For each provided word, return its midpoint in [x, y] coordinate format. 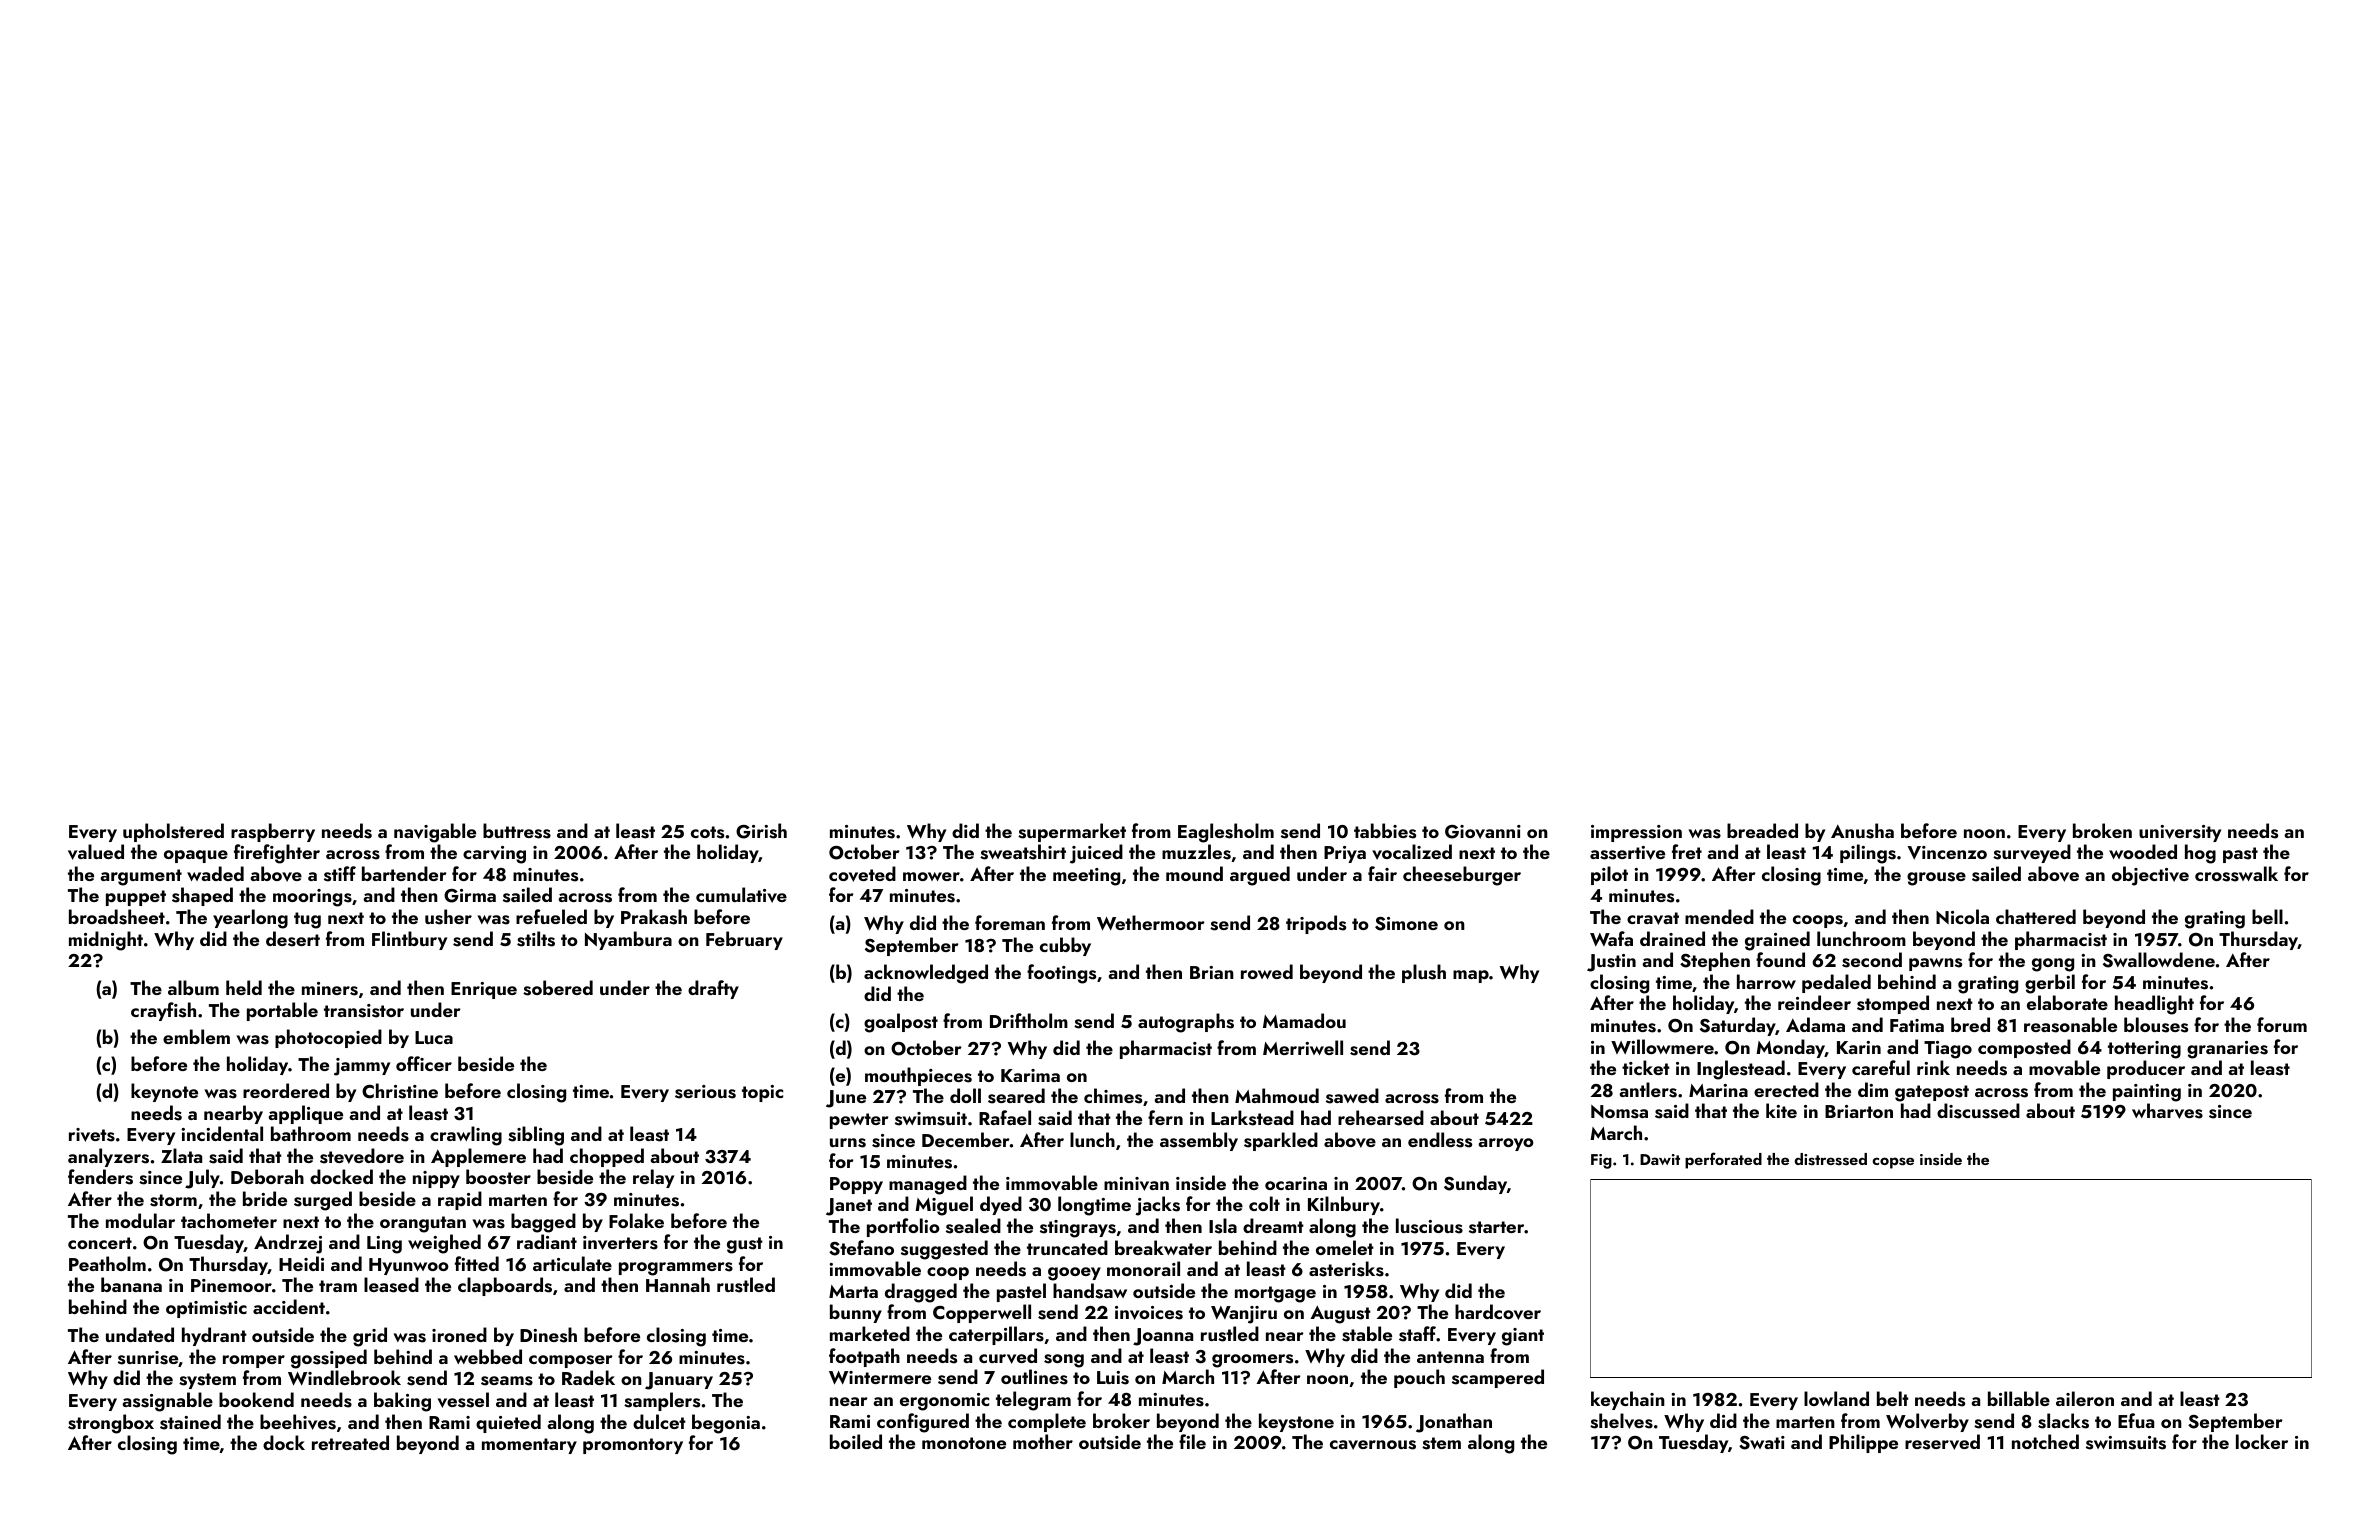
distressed [1831, 1159]
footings [1061, 974]
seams [507, 1381]
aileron [2085, 1398]
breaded [1762, 830]
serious [705, 1092]
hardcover [1498, 1312]
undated [140, 1334]
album [193, 987]
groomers [1252, 1361]
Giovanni [1483, 832]
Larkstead [1252, 1118]
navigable [435, 833]
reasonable [2070, 1025]
